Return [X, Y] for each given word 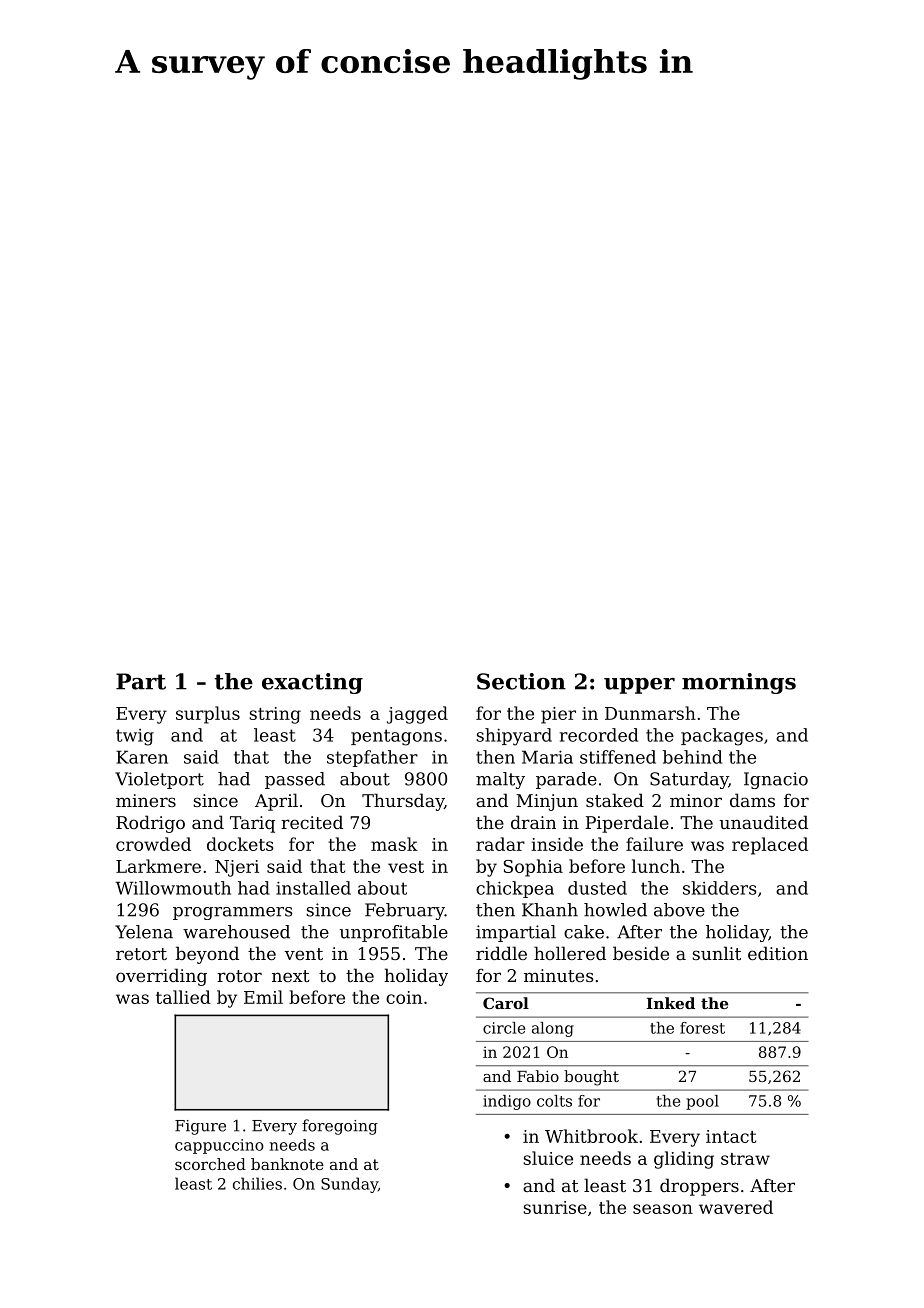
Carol [506, 1003]
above [679, 910]
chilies [257, 1183]
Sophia [533, 868]
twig [135, 737]
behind [692, 757]
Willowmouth [173, 888]
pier [558, 715]
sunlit [716, 953]
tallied [183, 997]
